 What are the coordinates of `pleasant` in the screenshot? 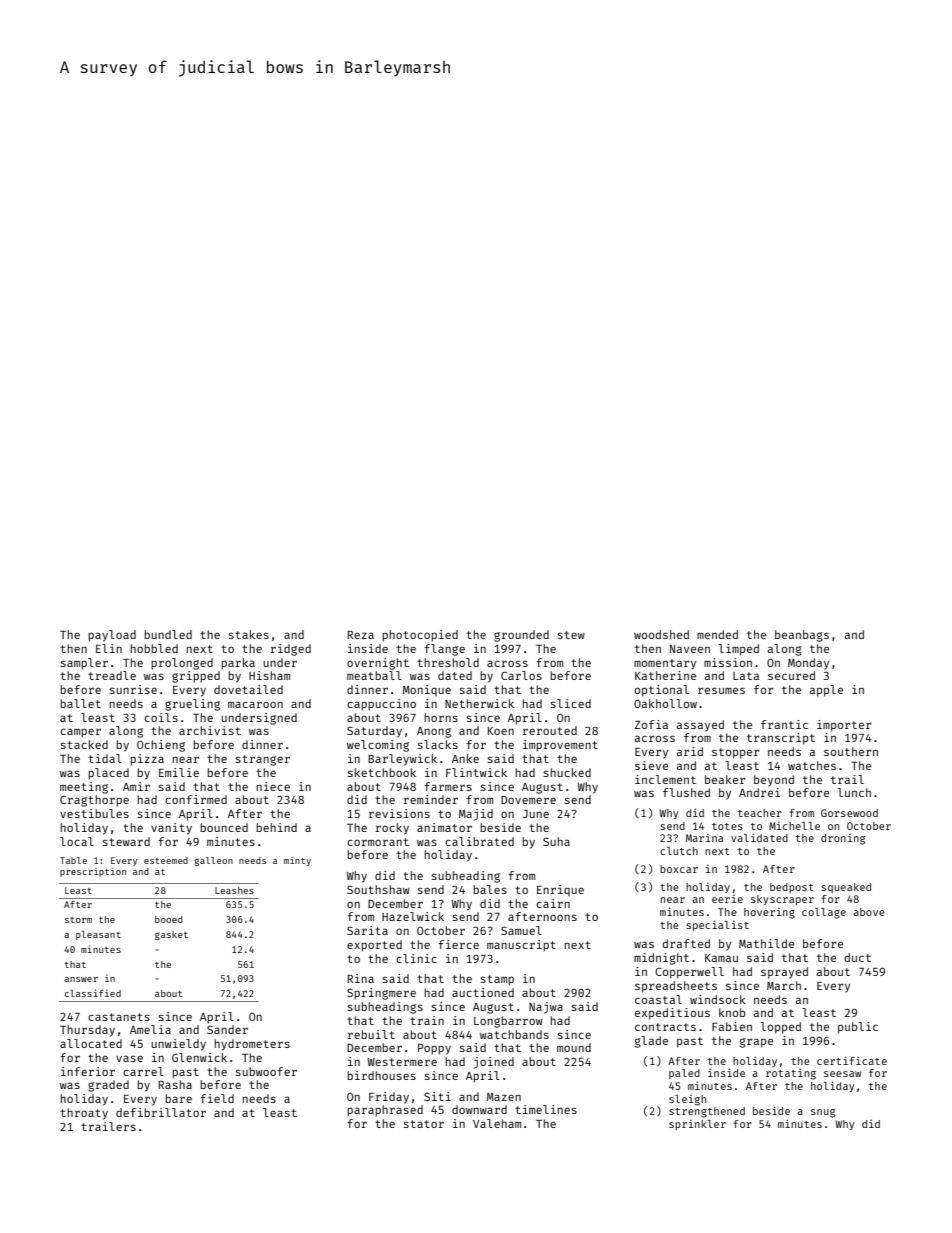 It's located at (98, 935).
